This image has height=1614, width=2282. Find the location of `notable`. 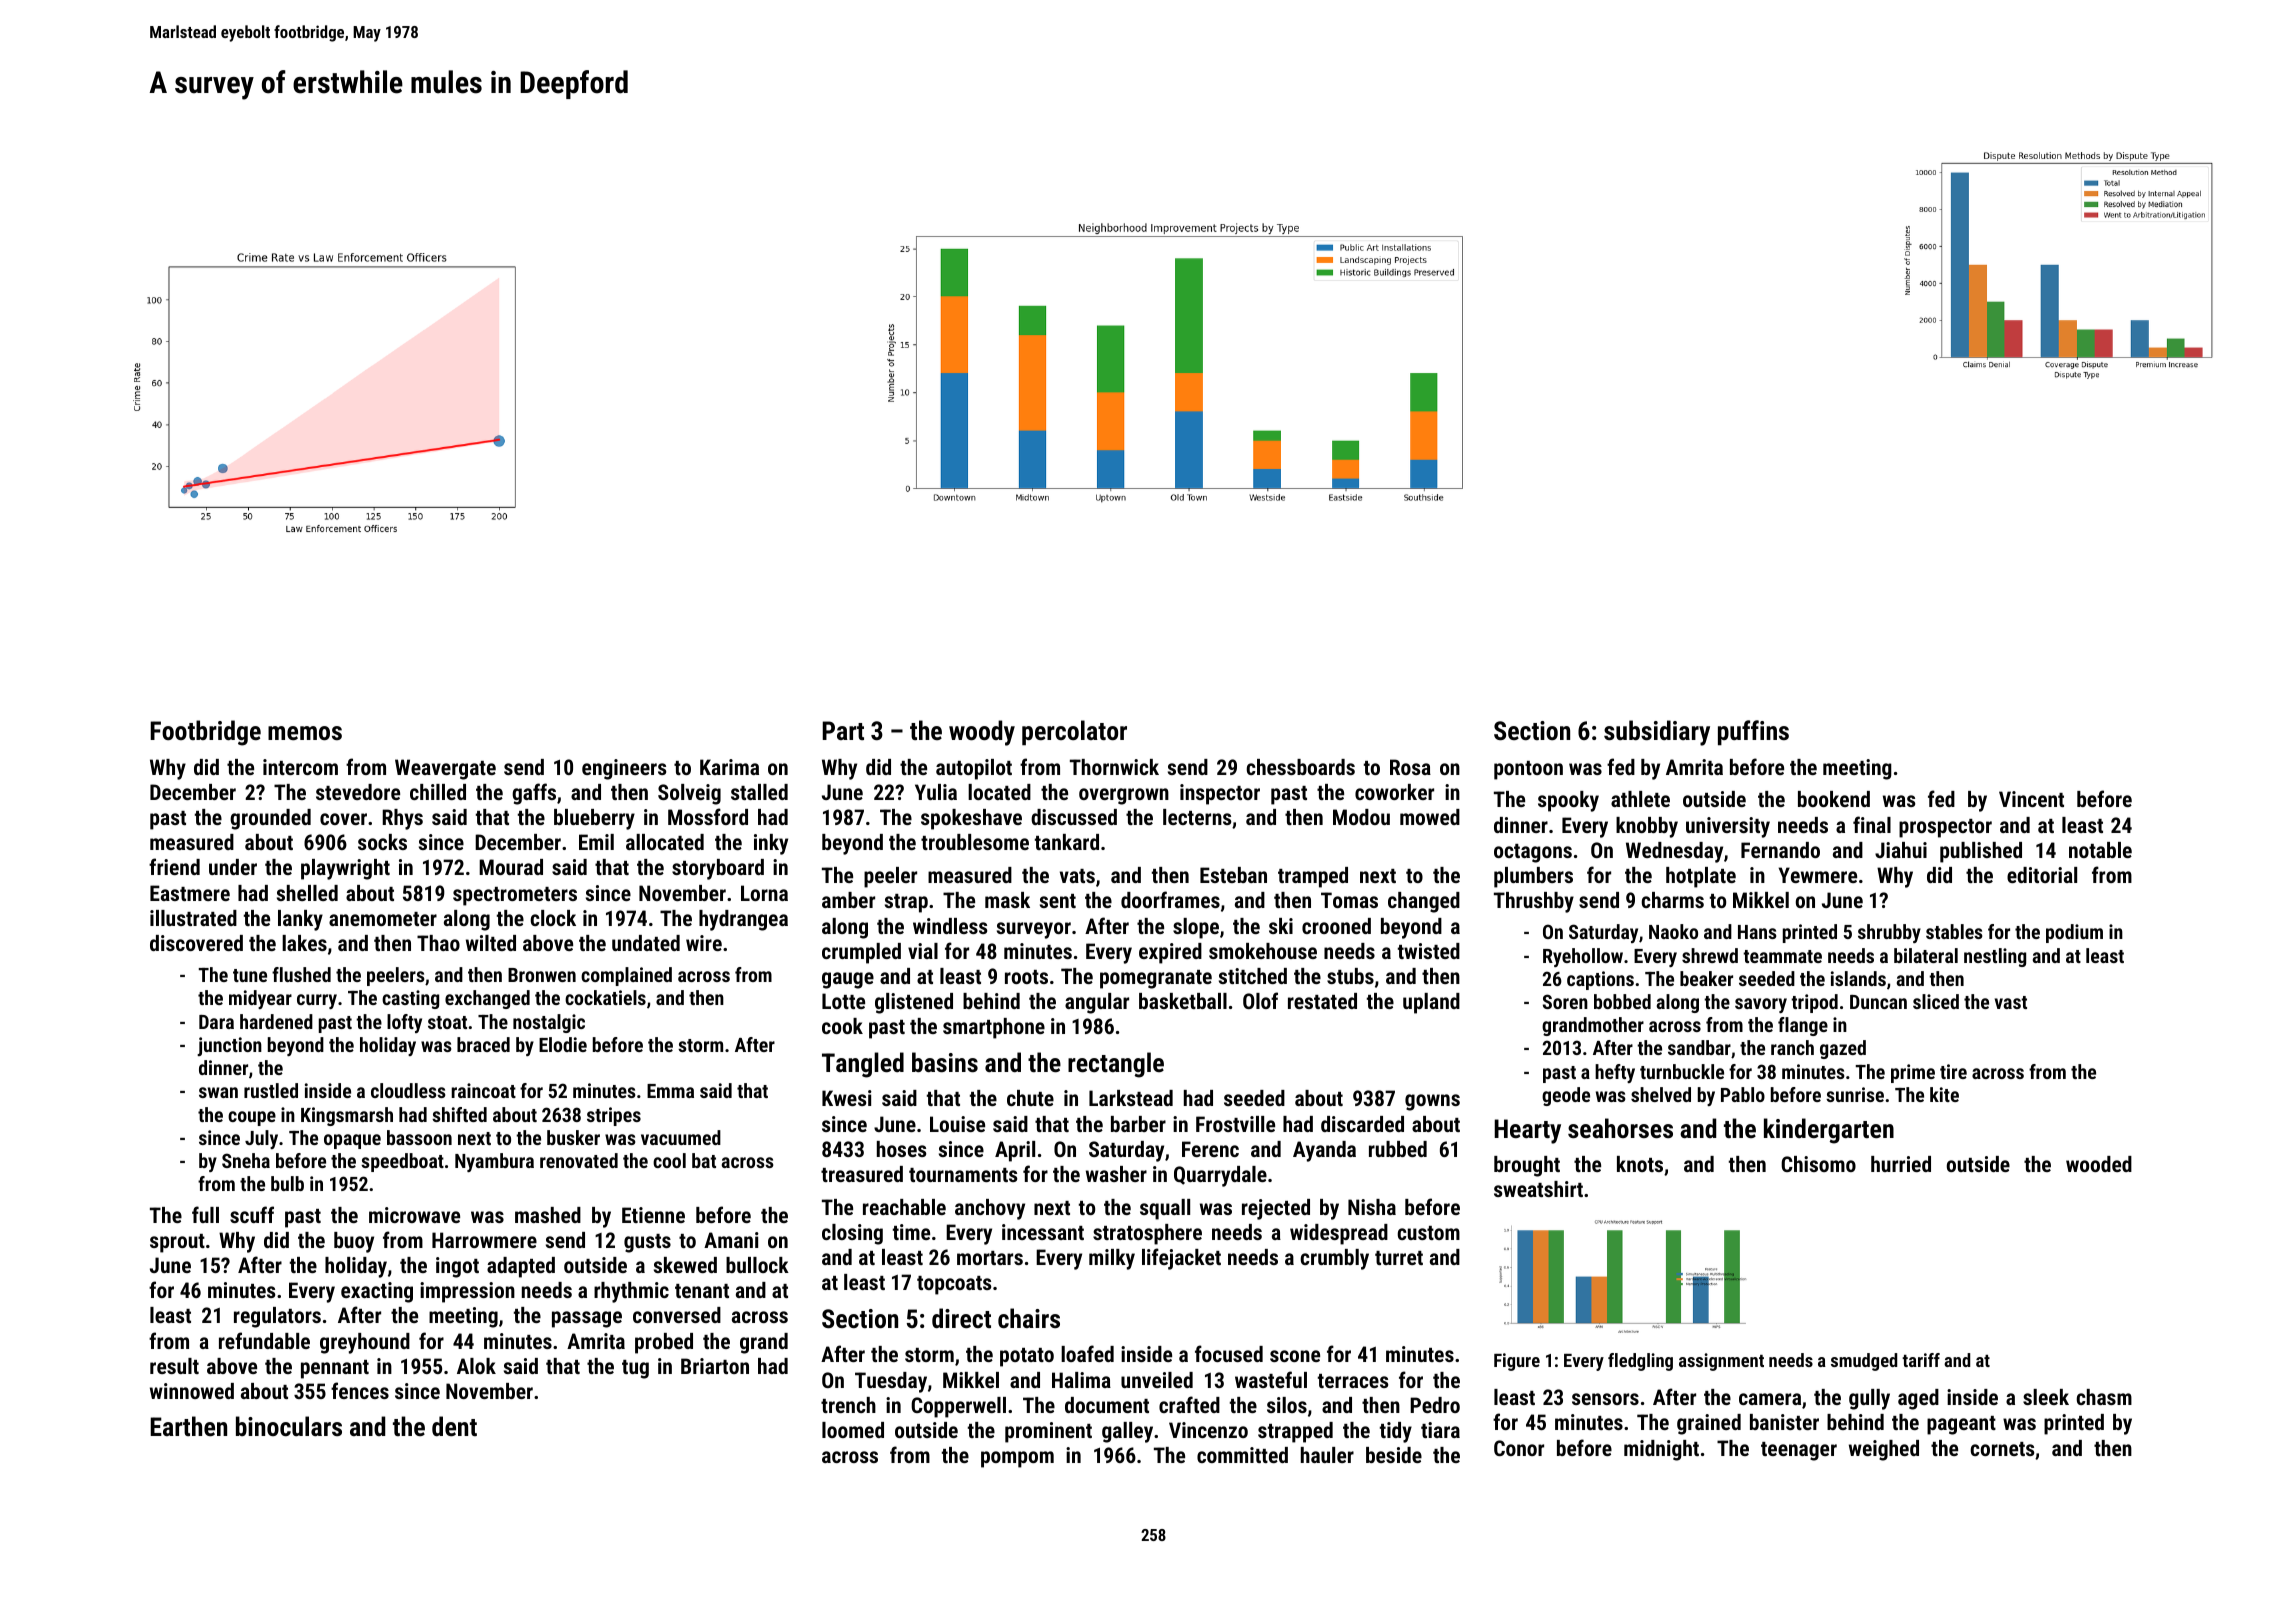

notable is located at coordinates (2100, 850).
